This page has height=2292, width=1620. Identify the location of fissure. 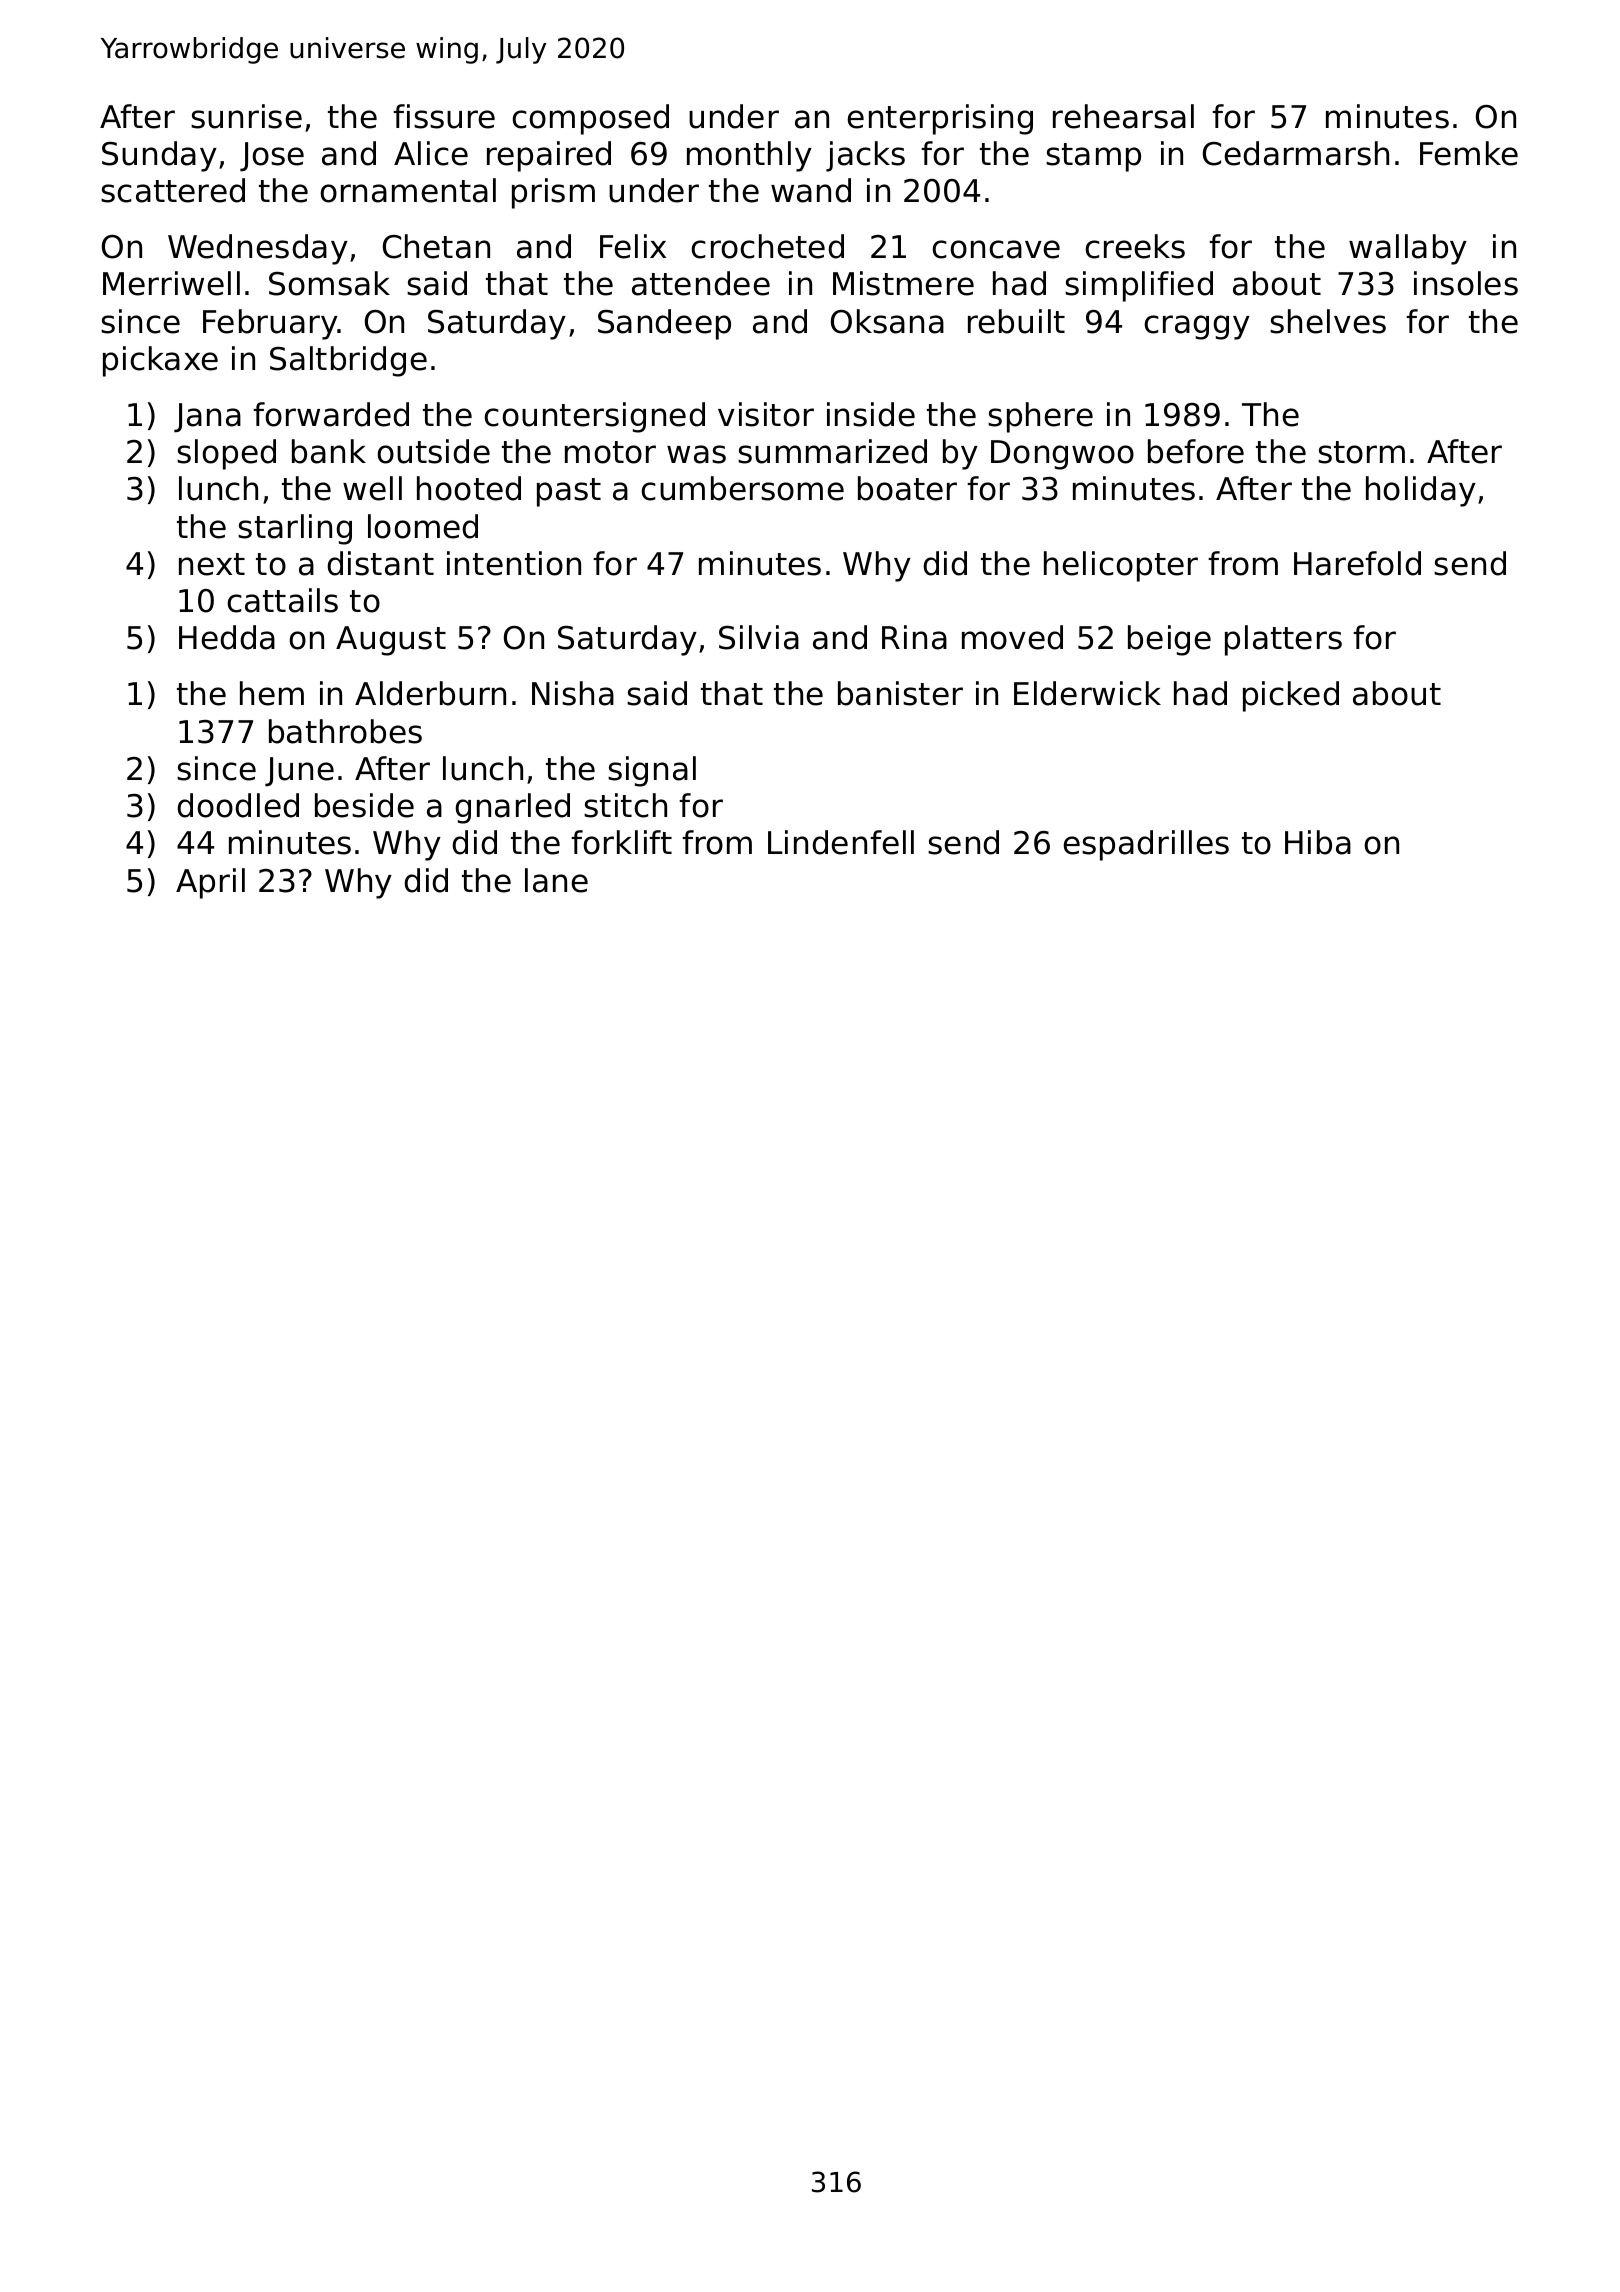
(444, 116).
